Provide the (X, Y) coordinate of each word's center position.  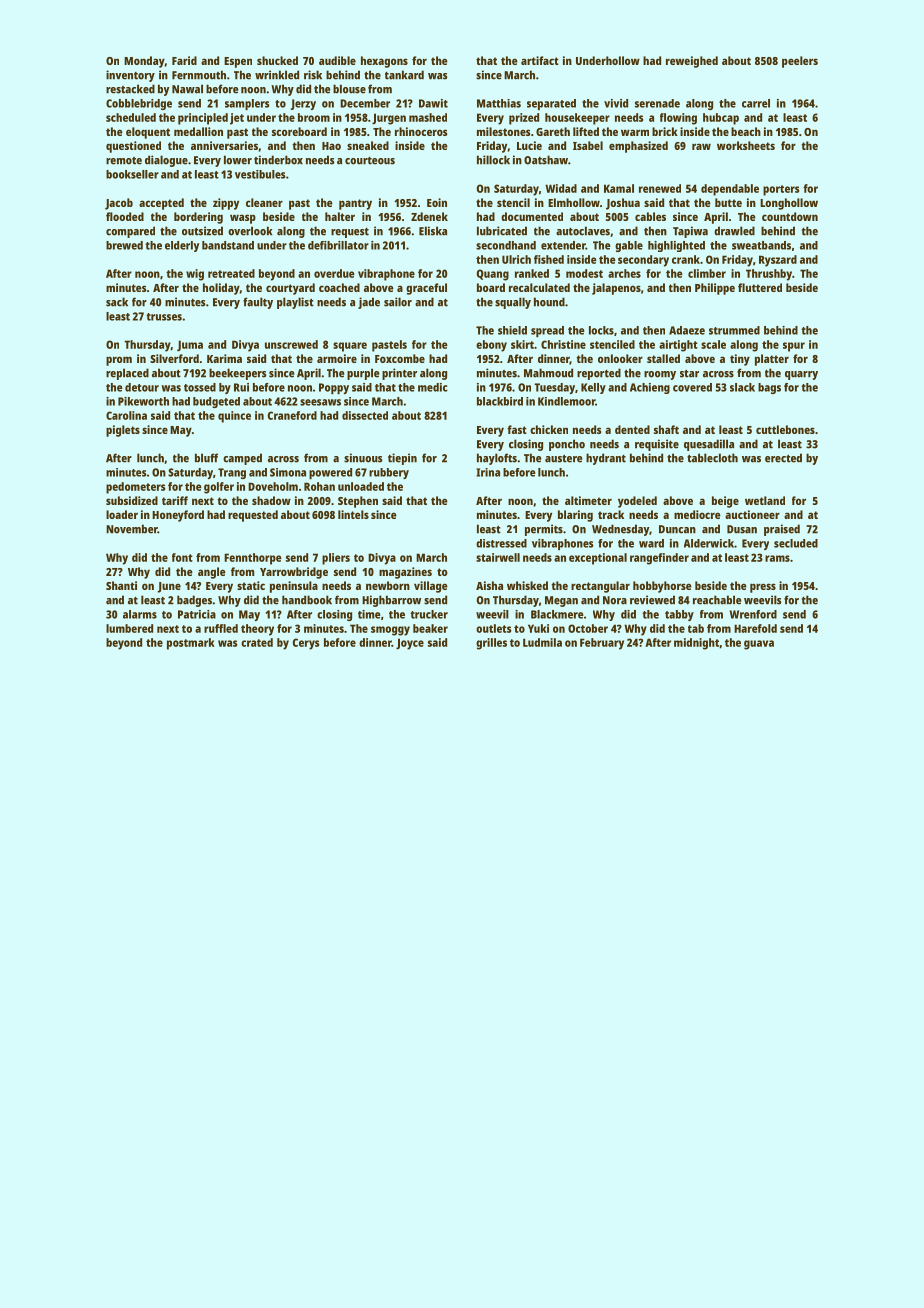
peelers (800, 62)
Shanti (121, 585)
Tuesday (554, 388)
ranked (532, 273)
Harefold (755, 628)
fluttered (760, 287)
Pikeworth (143, 401)
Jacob (119, 204)
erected (783, 458)
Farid (184, 60)
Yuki (538, 628)
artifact (540, 60)
